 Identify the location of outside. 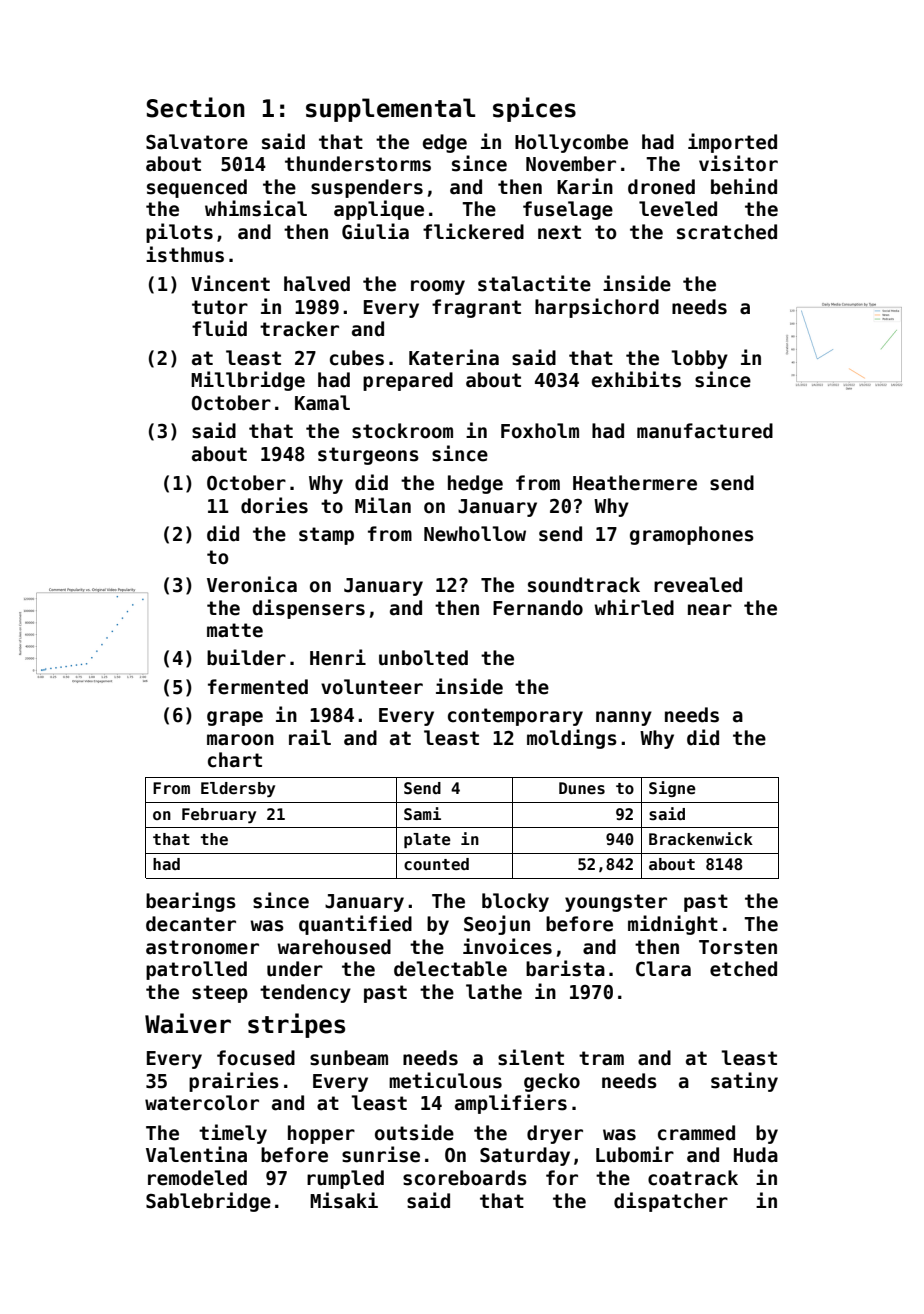
(414, 1132).
